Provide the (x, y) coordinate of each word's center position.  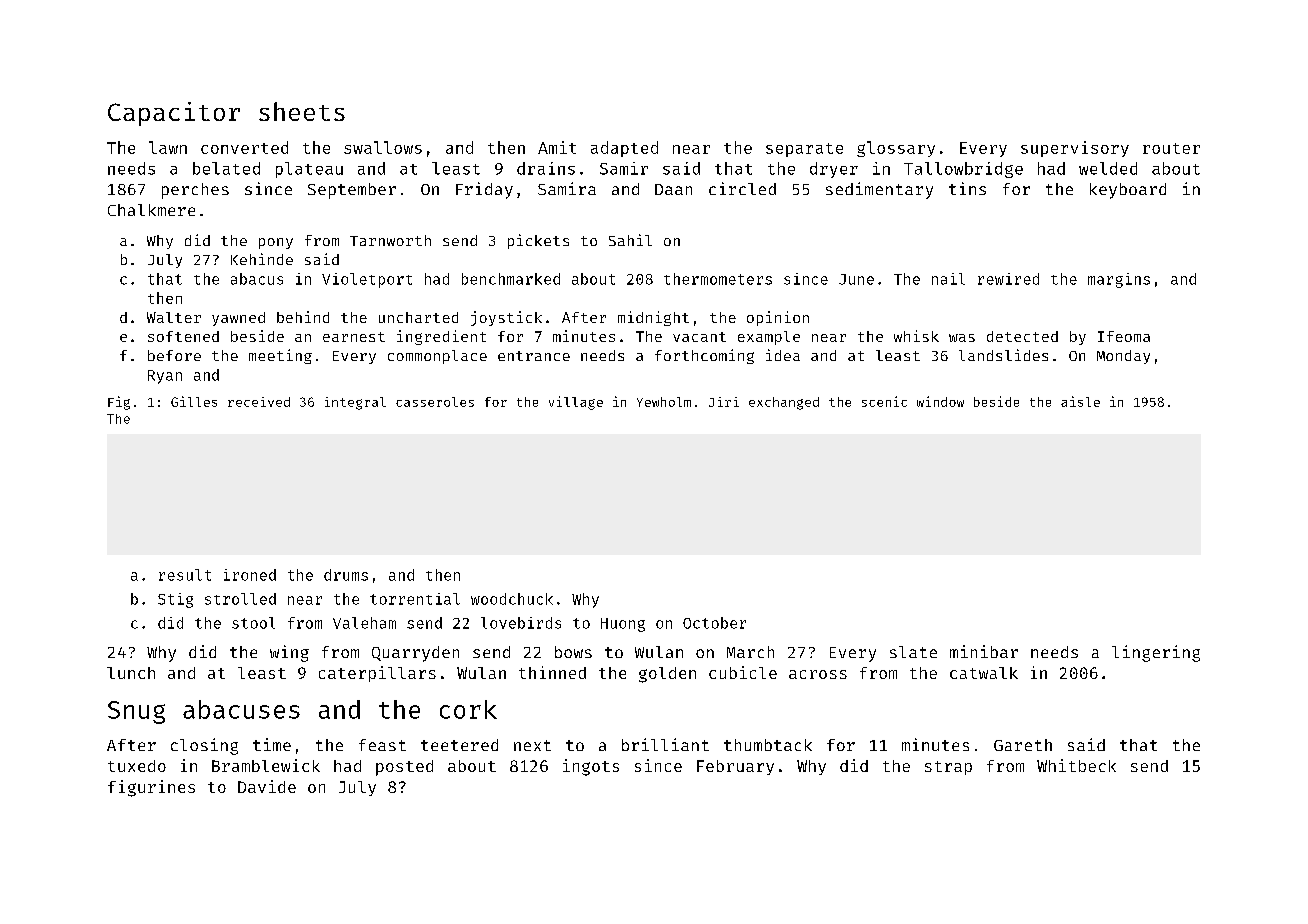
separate (804, 150)
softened (183, 336)
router (1171, 148)
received (259, 402)
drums (346, 575)
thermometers (718, 279)
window (940, 401)
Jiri (724, 402)
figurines (151, 788)
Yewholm (664, 402)
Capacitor (174, 114)
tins (967, 188)
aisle (1080, 401)
